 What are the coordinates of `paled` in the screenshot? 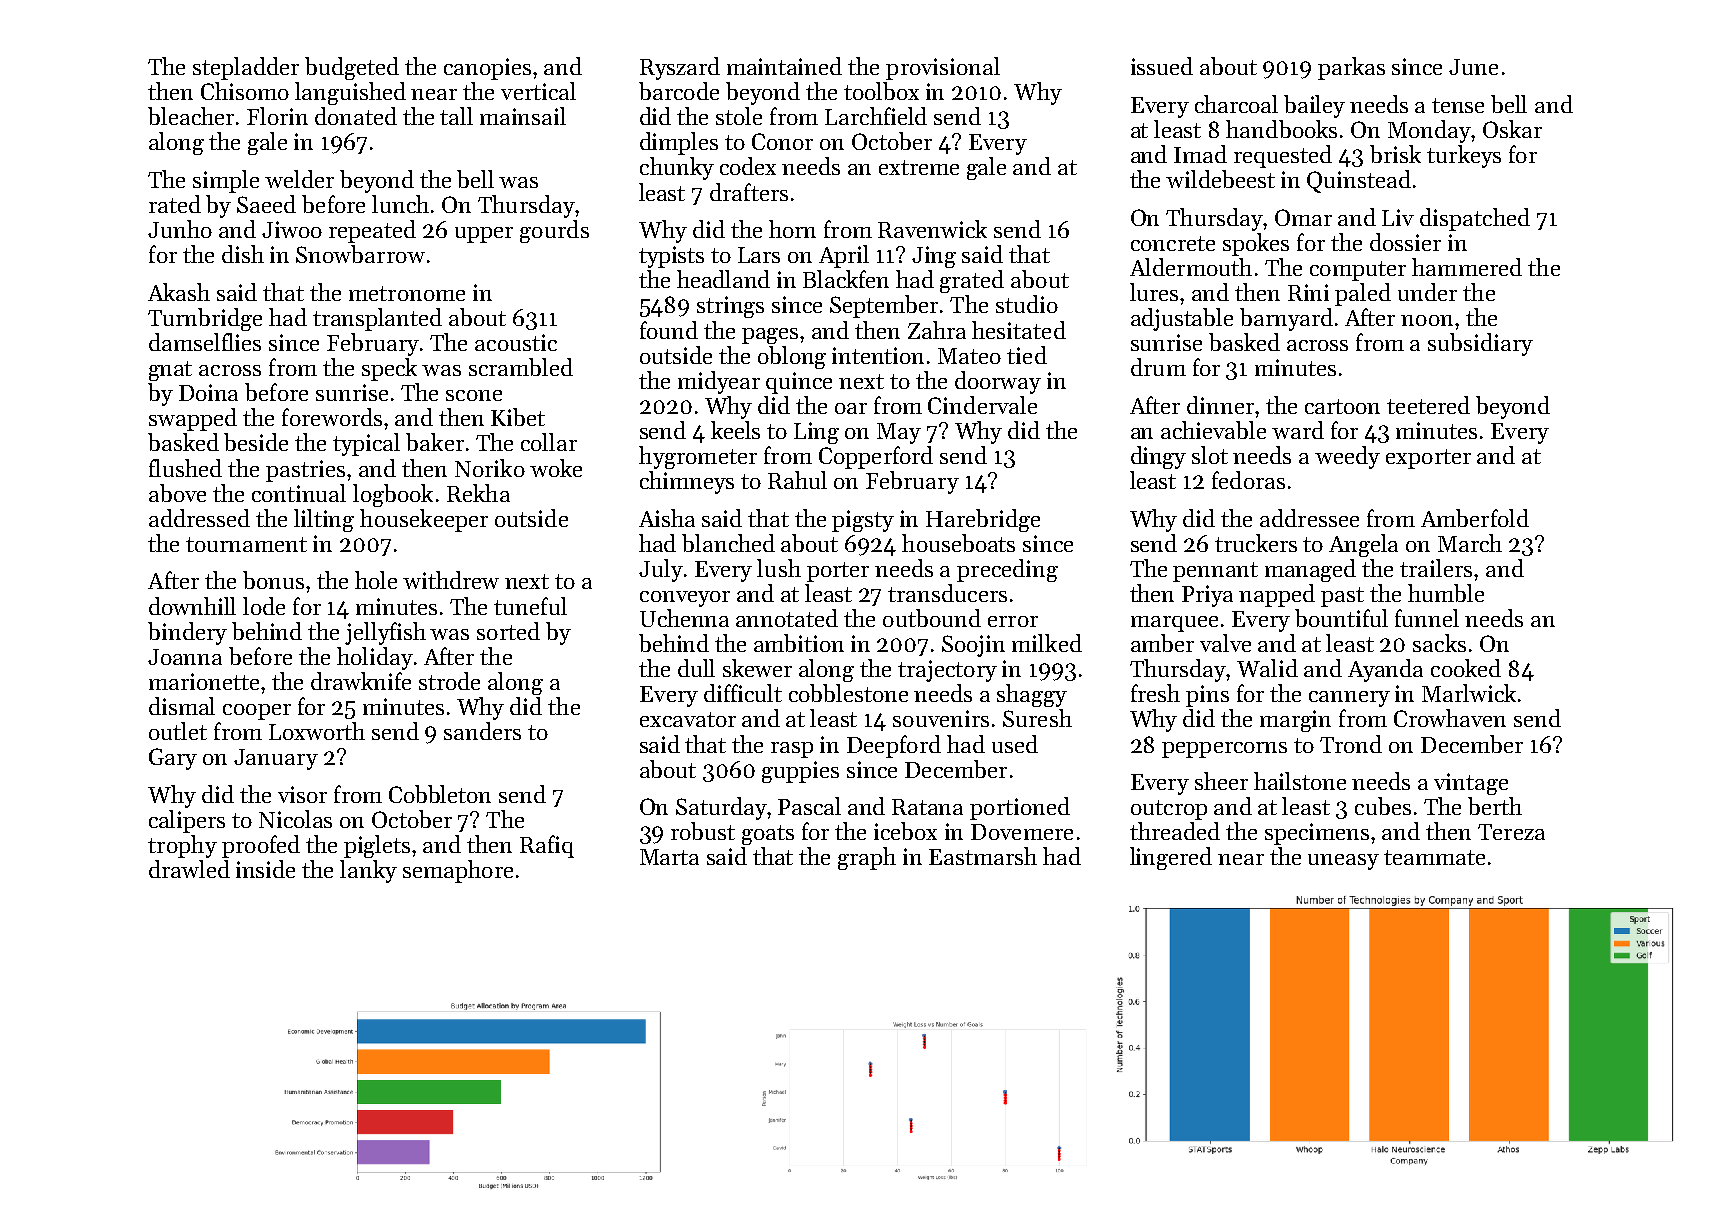 It's located at (1363, 294).
